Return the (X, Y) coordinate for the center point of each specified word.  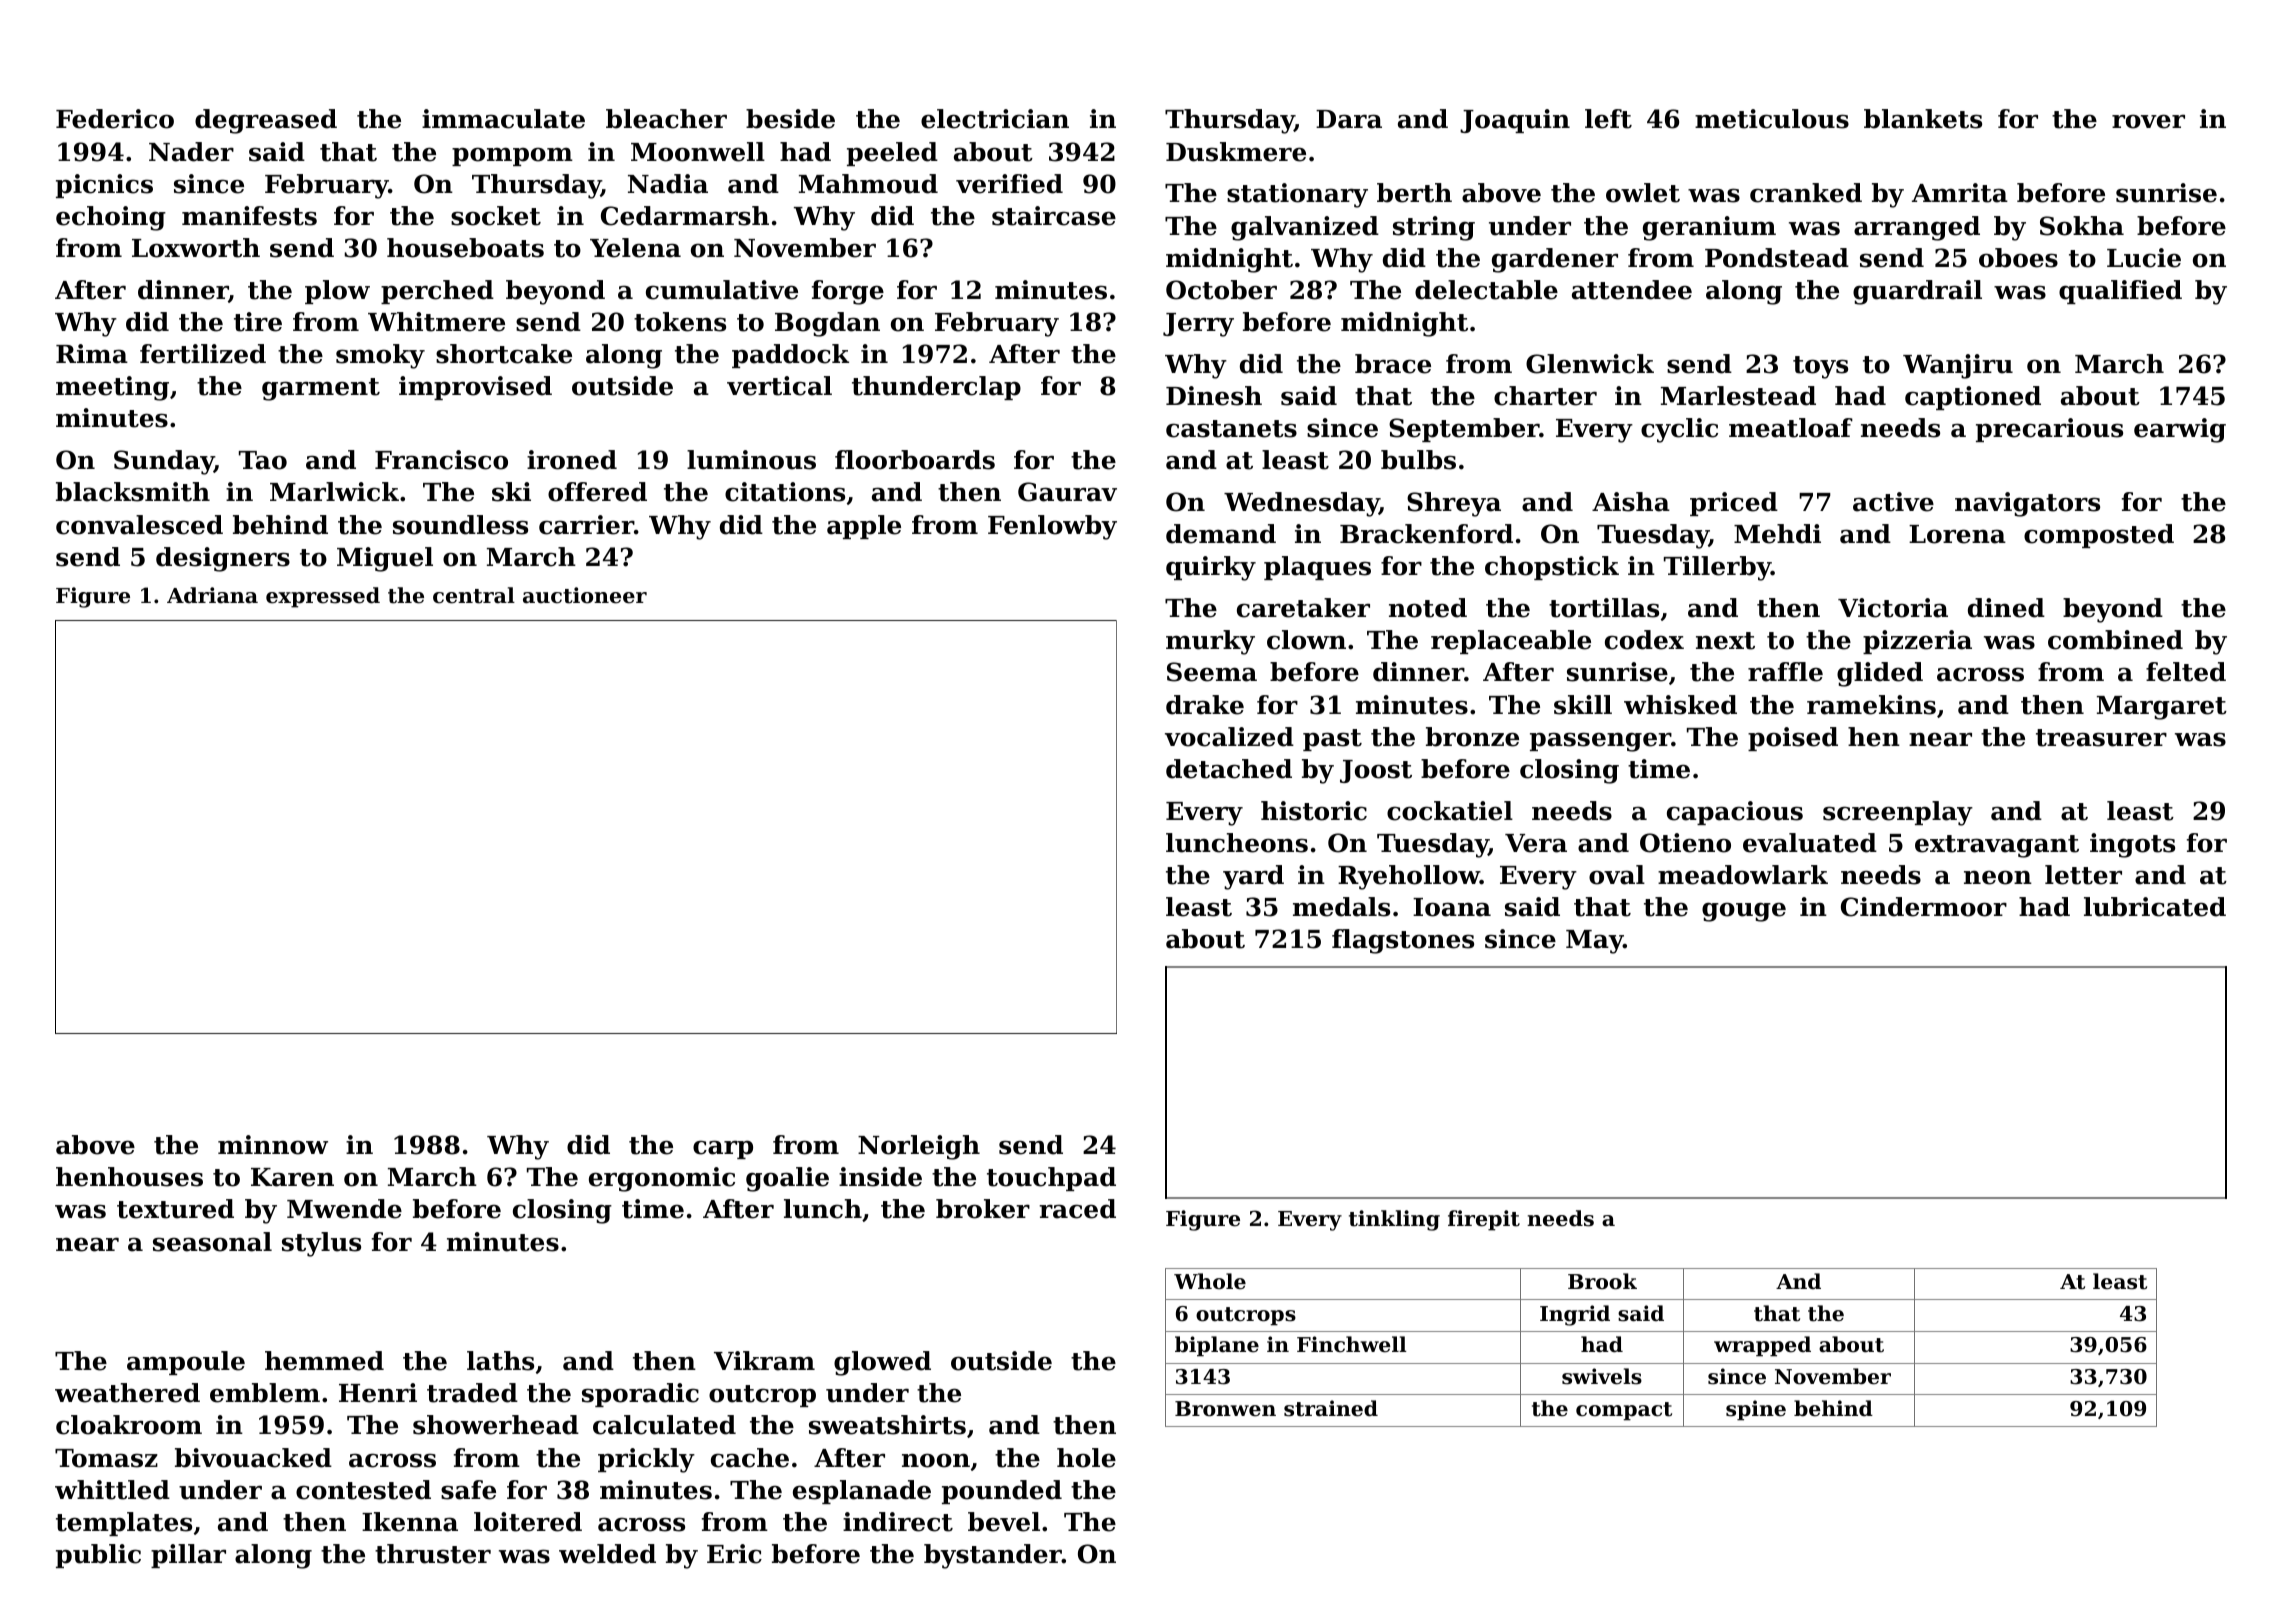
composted (2099, 536)
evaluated (1810, 843)
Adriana (212, 595)
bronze (1472, 737)
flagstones (1403, 941)
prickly (646, 1460)
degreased (266, 121)
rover (2148, 121)
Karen (292, 1177)
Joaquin (1515, 121)
